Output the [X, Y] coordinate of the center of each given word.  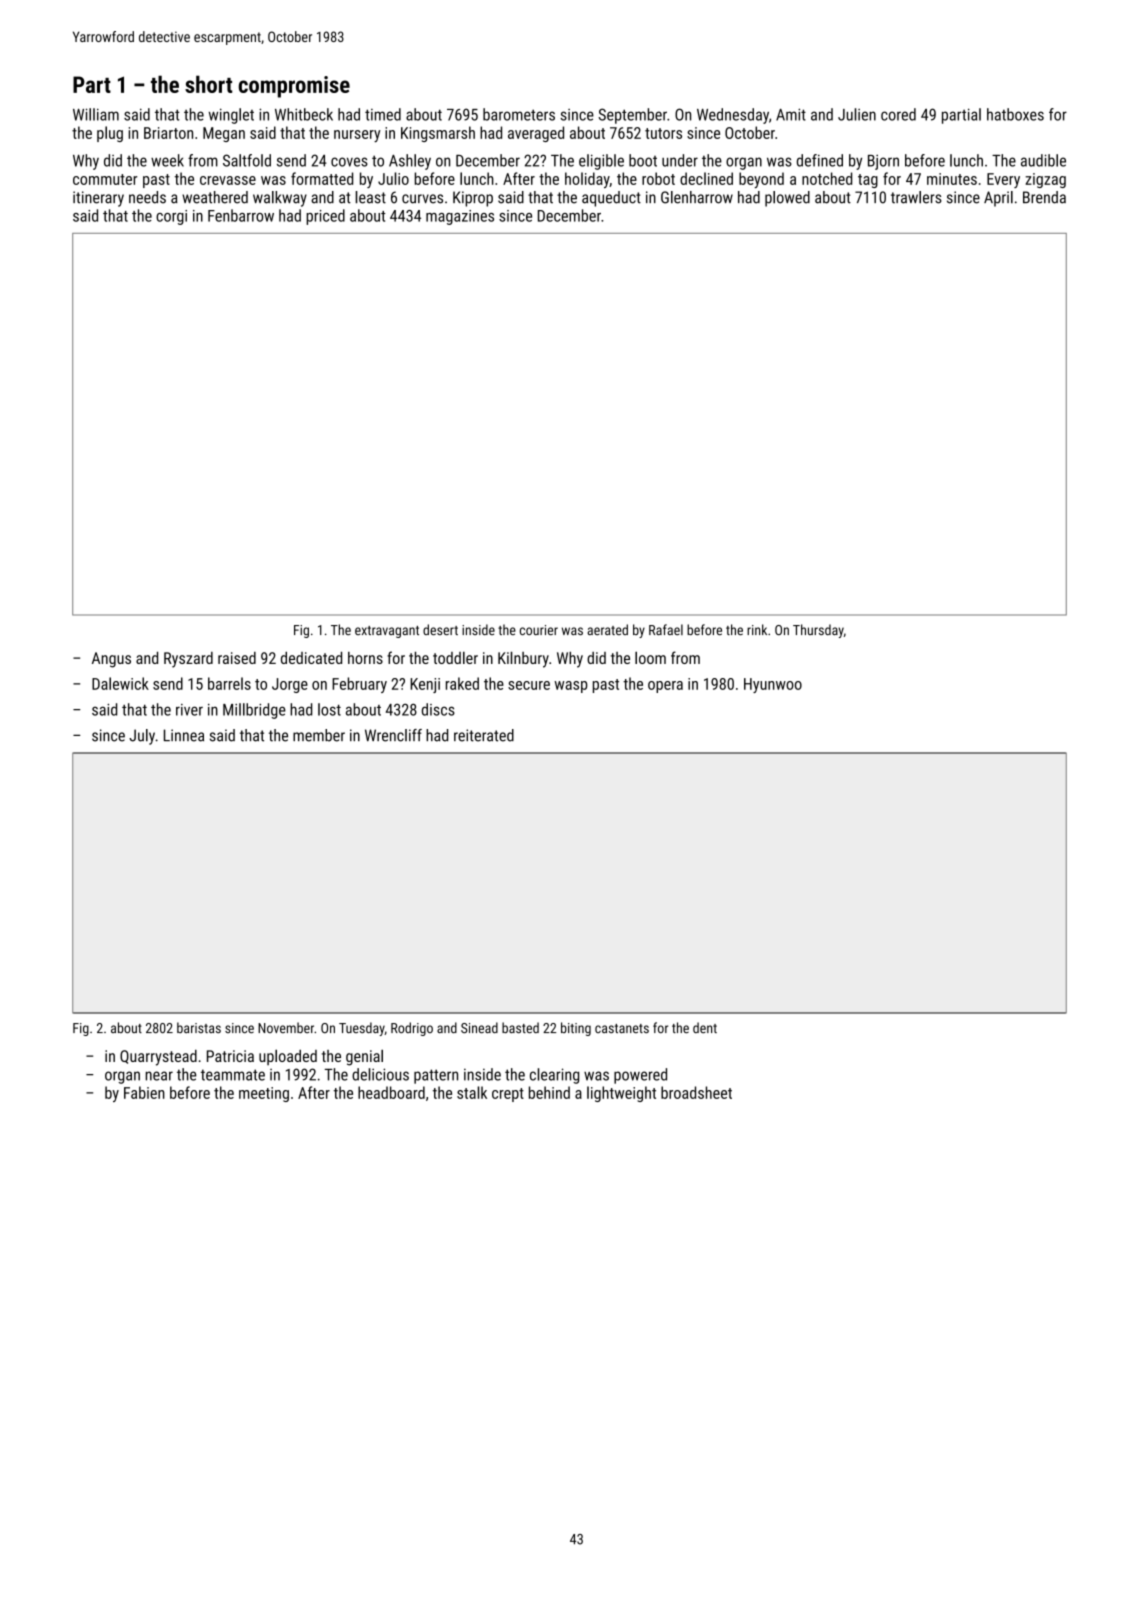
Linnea [184, 735]
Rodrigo [412, 1029]
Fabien [144, 1092]
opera [665, 687]
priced [325, 217]
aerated [607, 629]
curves [422, 199]
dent [705, 1027]
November [286, 1027]
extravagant [387, 632]
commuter [105, 179]
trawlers [916, 197]
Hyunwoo [773, 685]
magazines [460, 217]
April [998, 199]
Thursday [818, 631]
